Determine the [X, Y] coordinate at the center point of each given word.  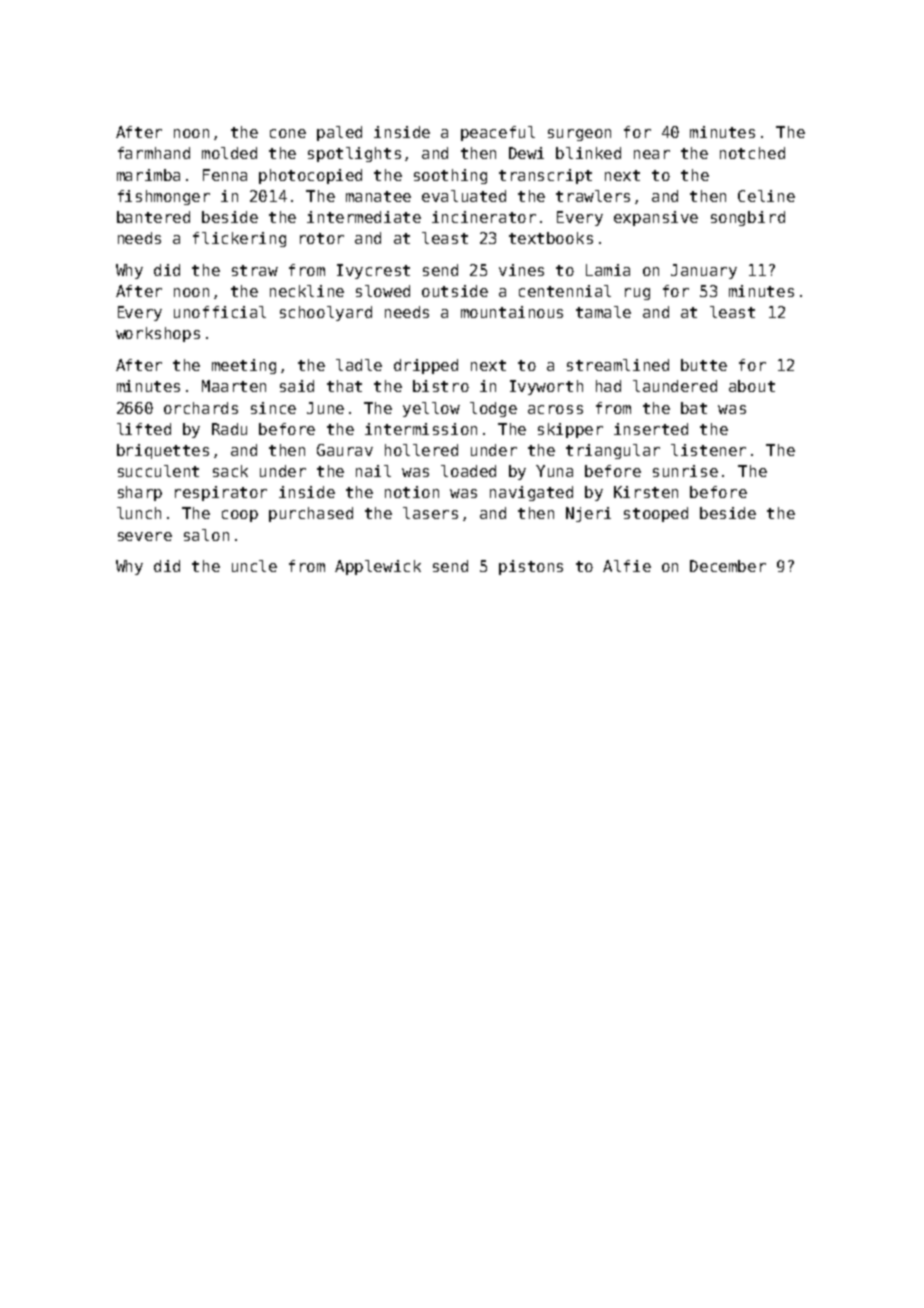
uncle [254, 566]
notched [752, 153]
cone [288, 133]
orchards [201, 408]
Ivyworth [546, 387]
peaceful [498, 133]
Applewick [378, 567]
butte [704, 365]
